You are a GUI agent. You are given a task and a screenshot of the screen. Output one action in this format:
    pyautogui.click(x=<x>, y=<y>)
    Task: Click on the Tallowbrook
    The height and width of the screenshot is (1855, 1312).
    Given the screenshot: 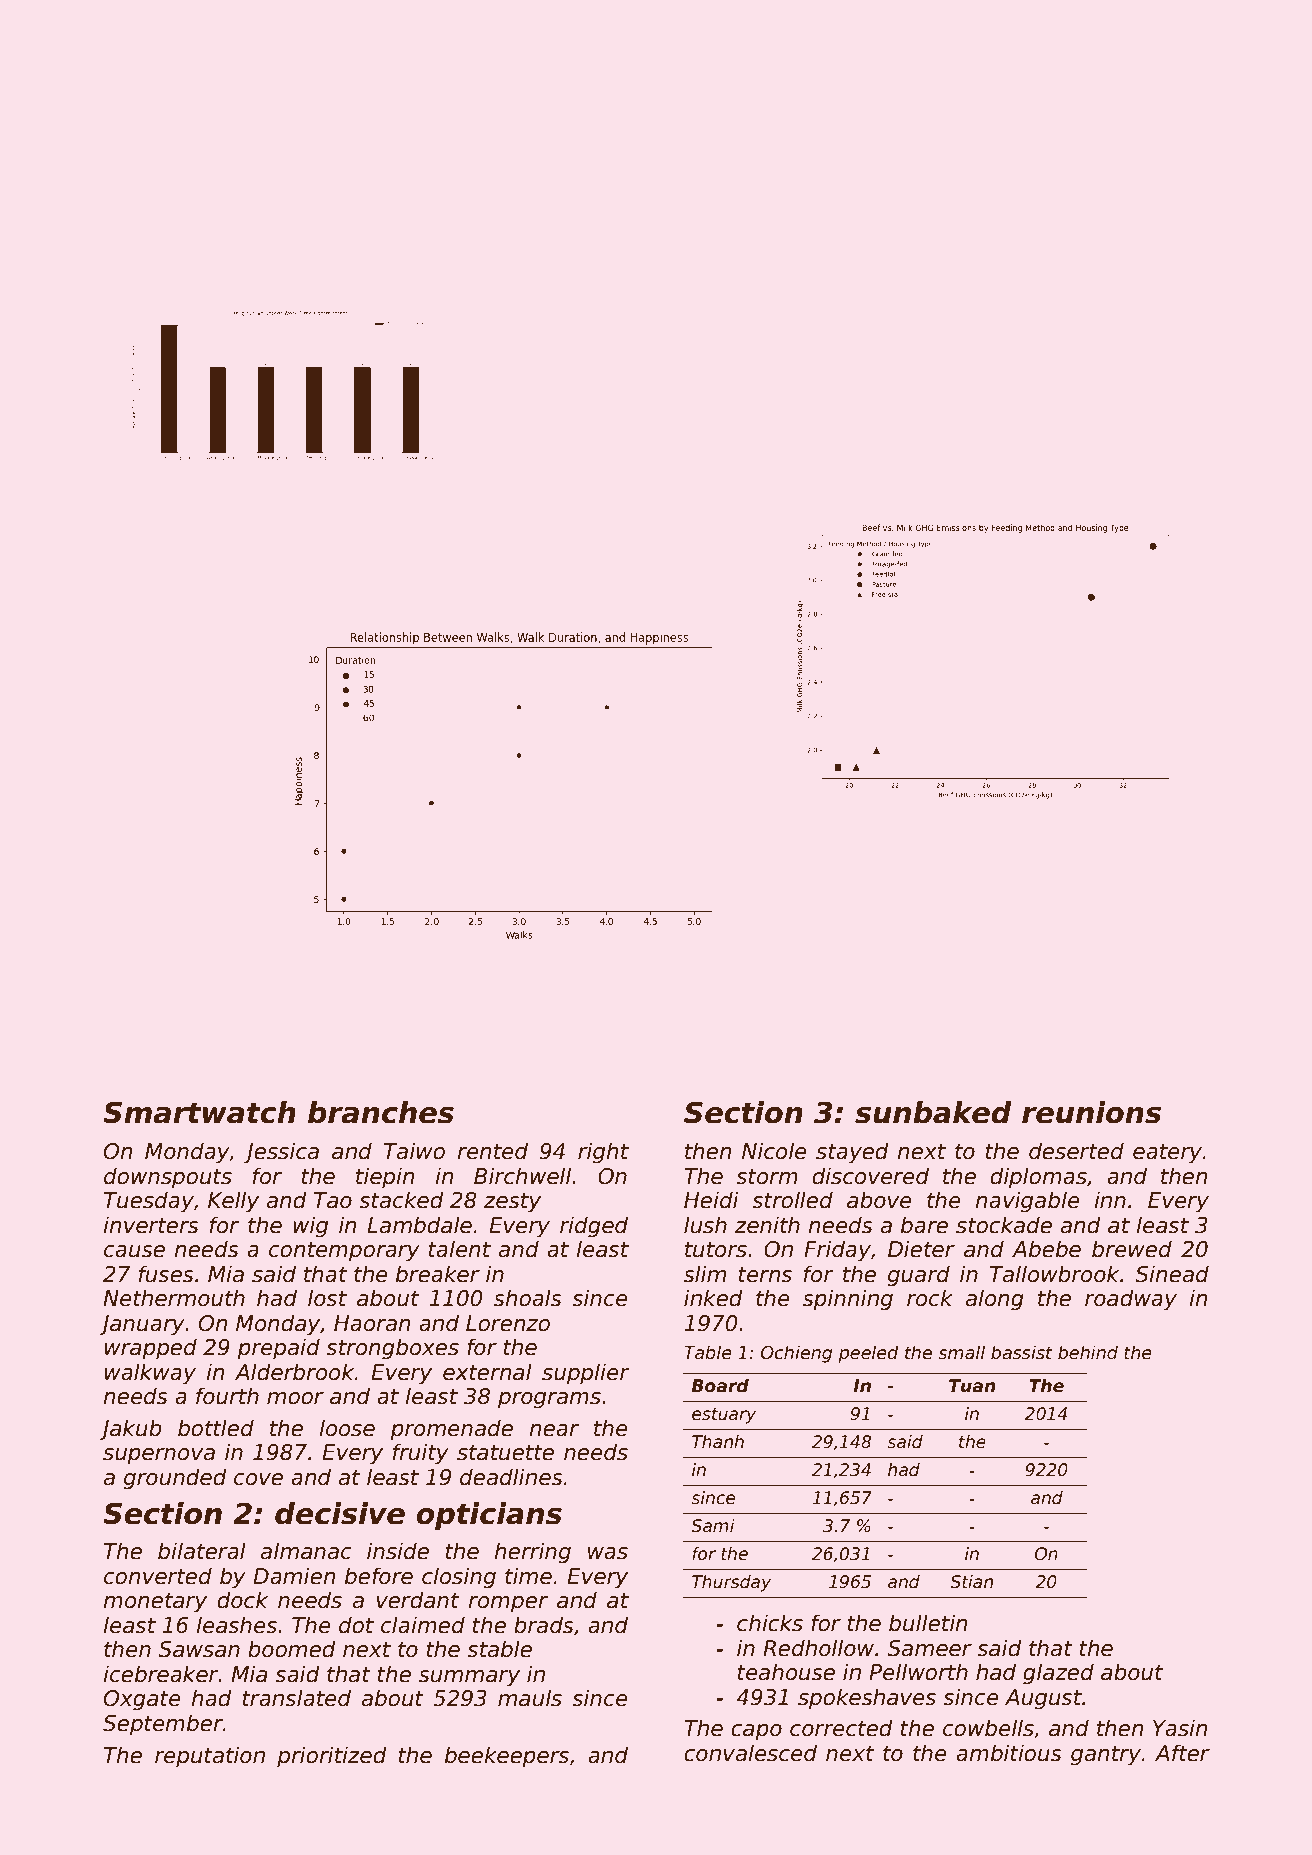 What is the action you would take?
    pyautogui.click(x=1054, y=1274)
